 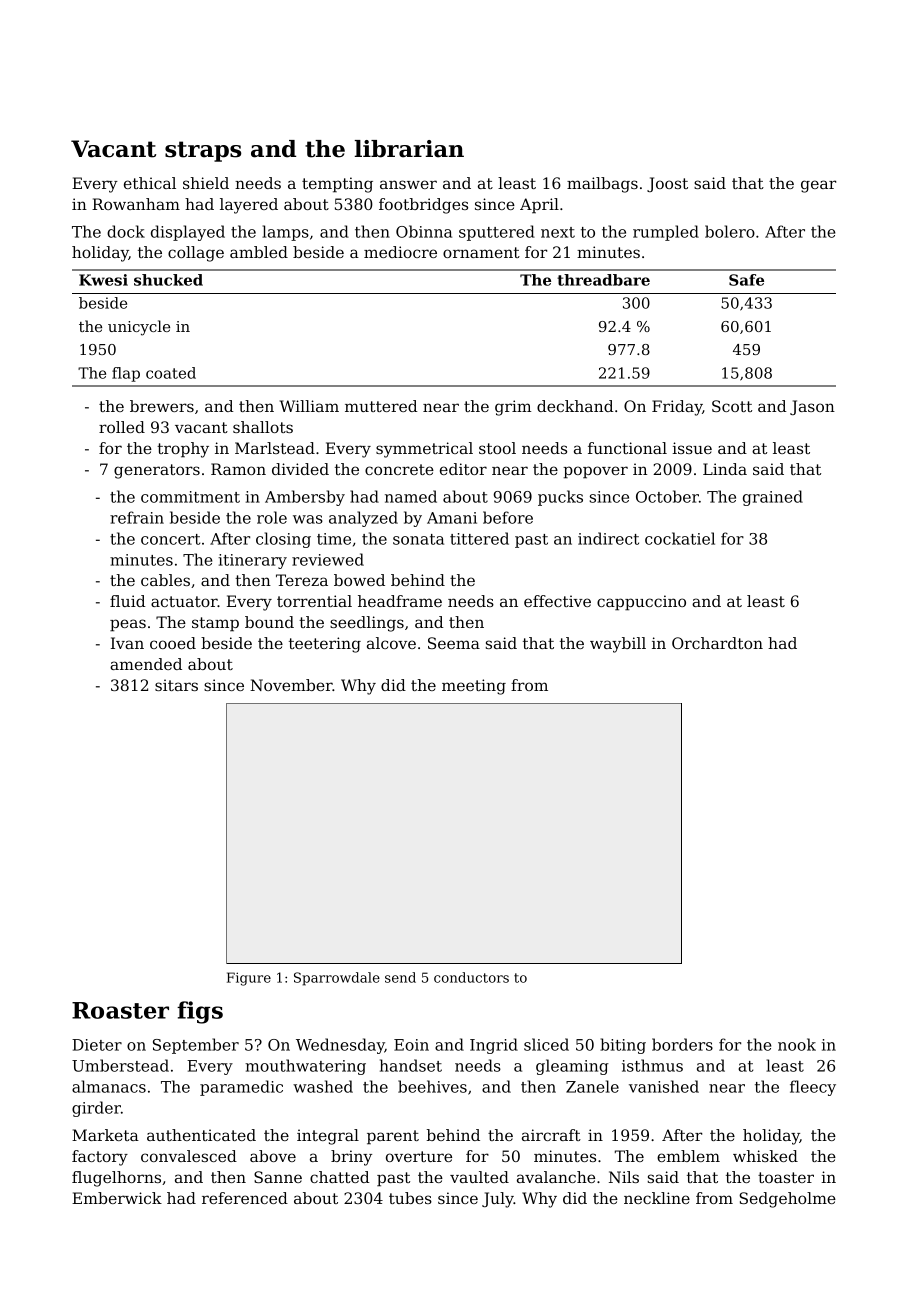 What do you see at coordinates (602, 185) in the screenshot?
I see `mailbags` at bounding box center [602, 185].
